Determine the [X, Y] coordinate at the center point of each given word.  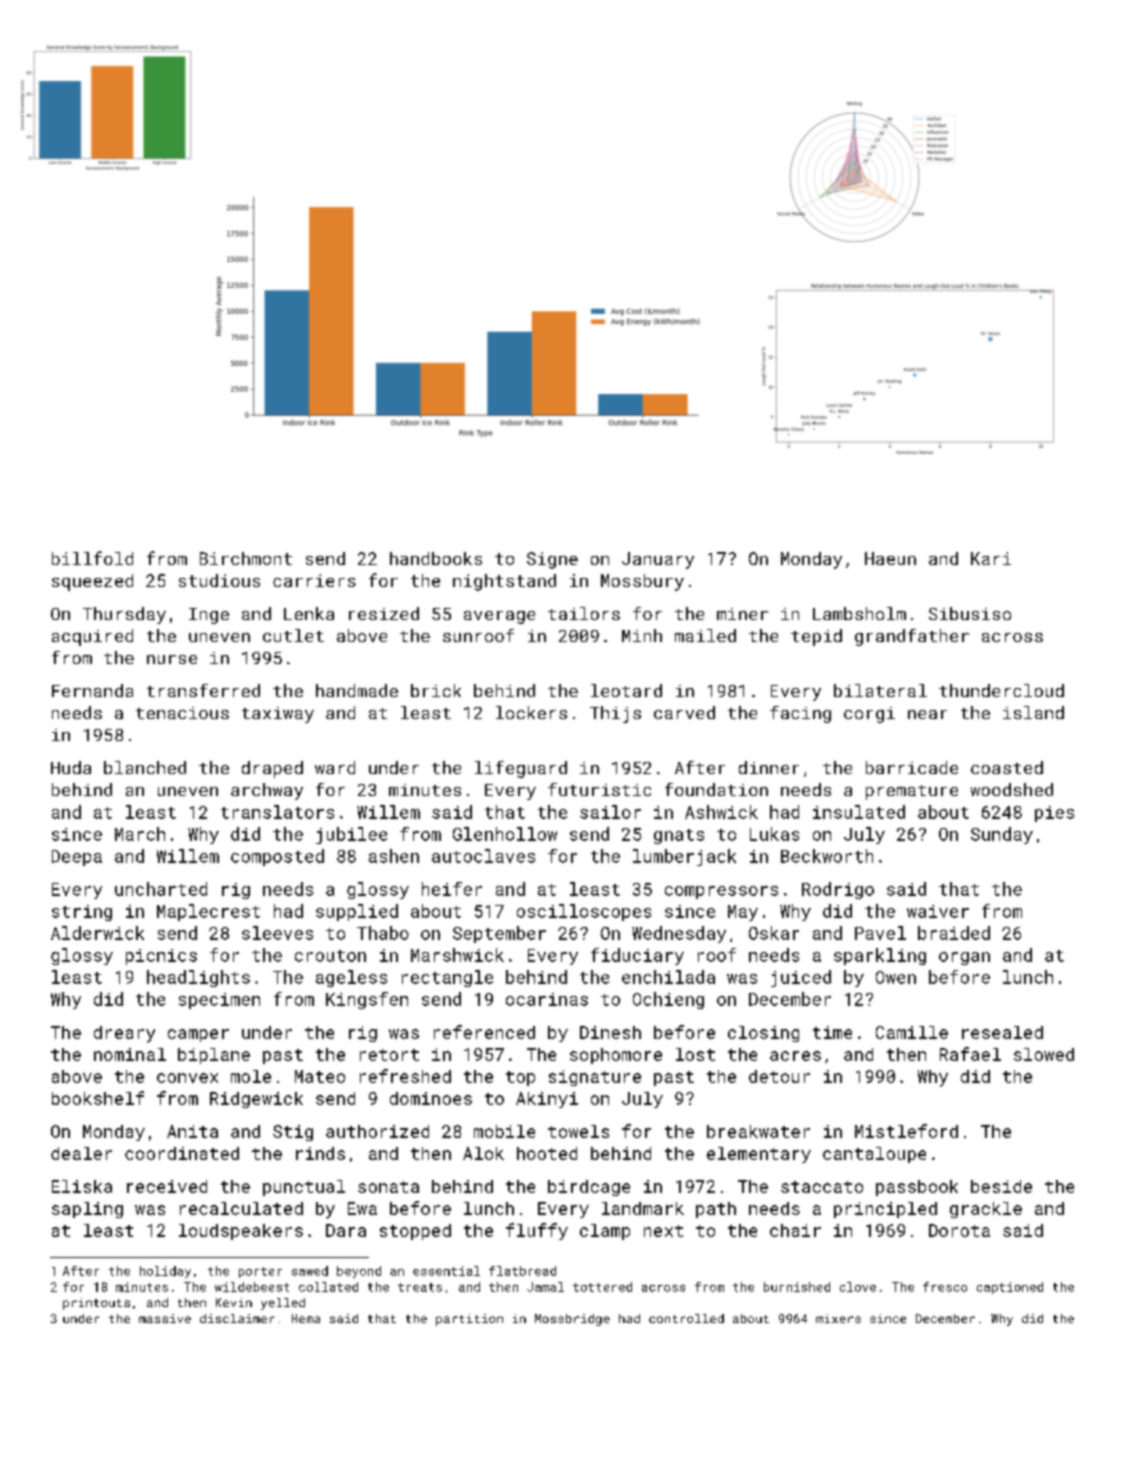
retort [389, 1055]
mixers [838, 1318]
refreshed [405, 1076]
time [832, 1032]
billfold [92, 558]
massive [165, 1318]
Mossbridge [572, 1320]
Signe [552, 560]
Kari [991, 558]
